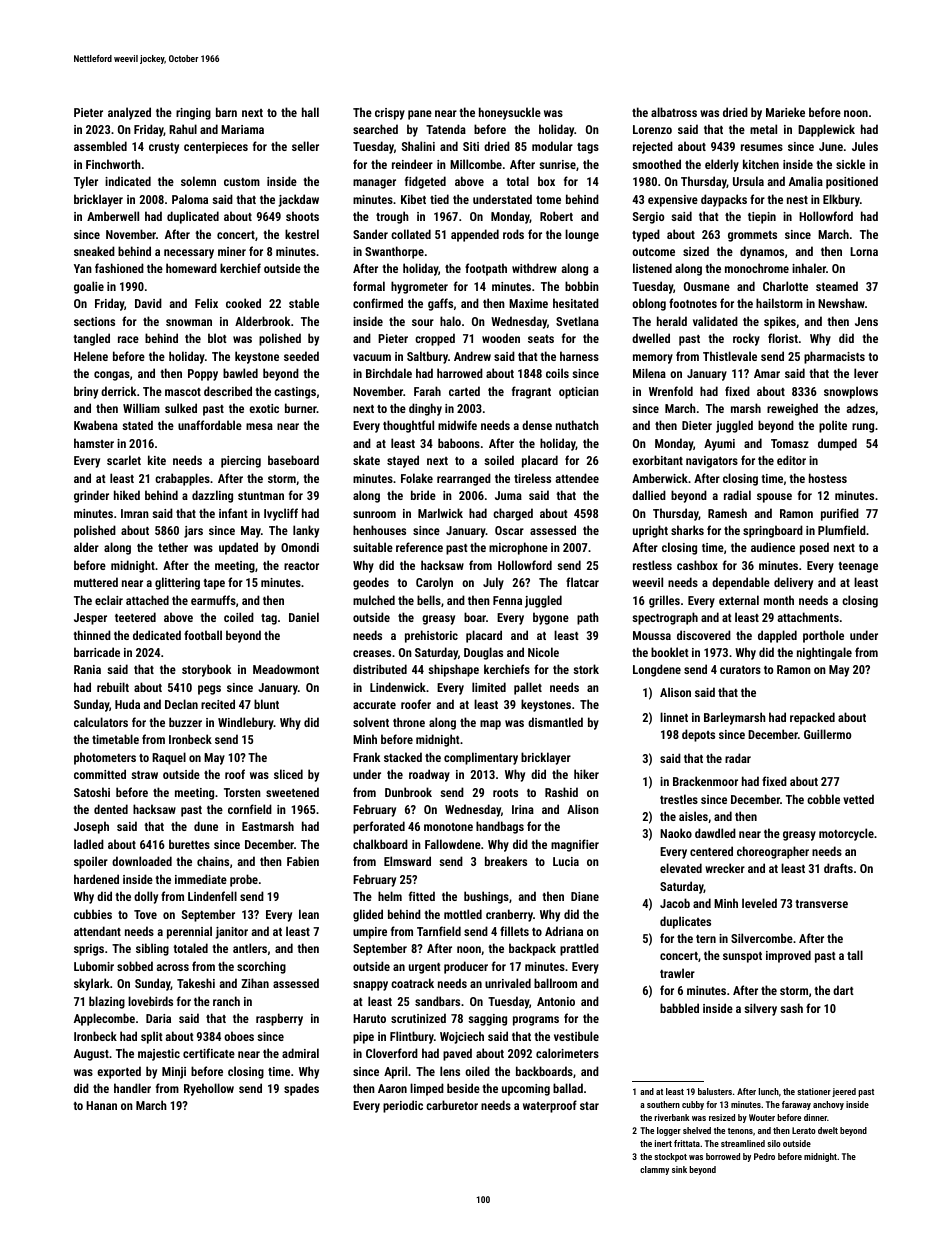 The height and width of the page is (1233, 952). What do you see at coordinates (785, 112) in the page?
I see `Marieke` at bounding box center [785, 112].
